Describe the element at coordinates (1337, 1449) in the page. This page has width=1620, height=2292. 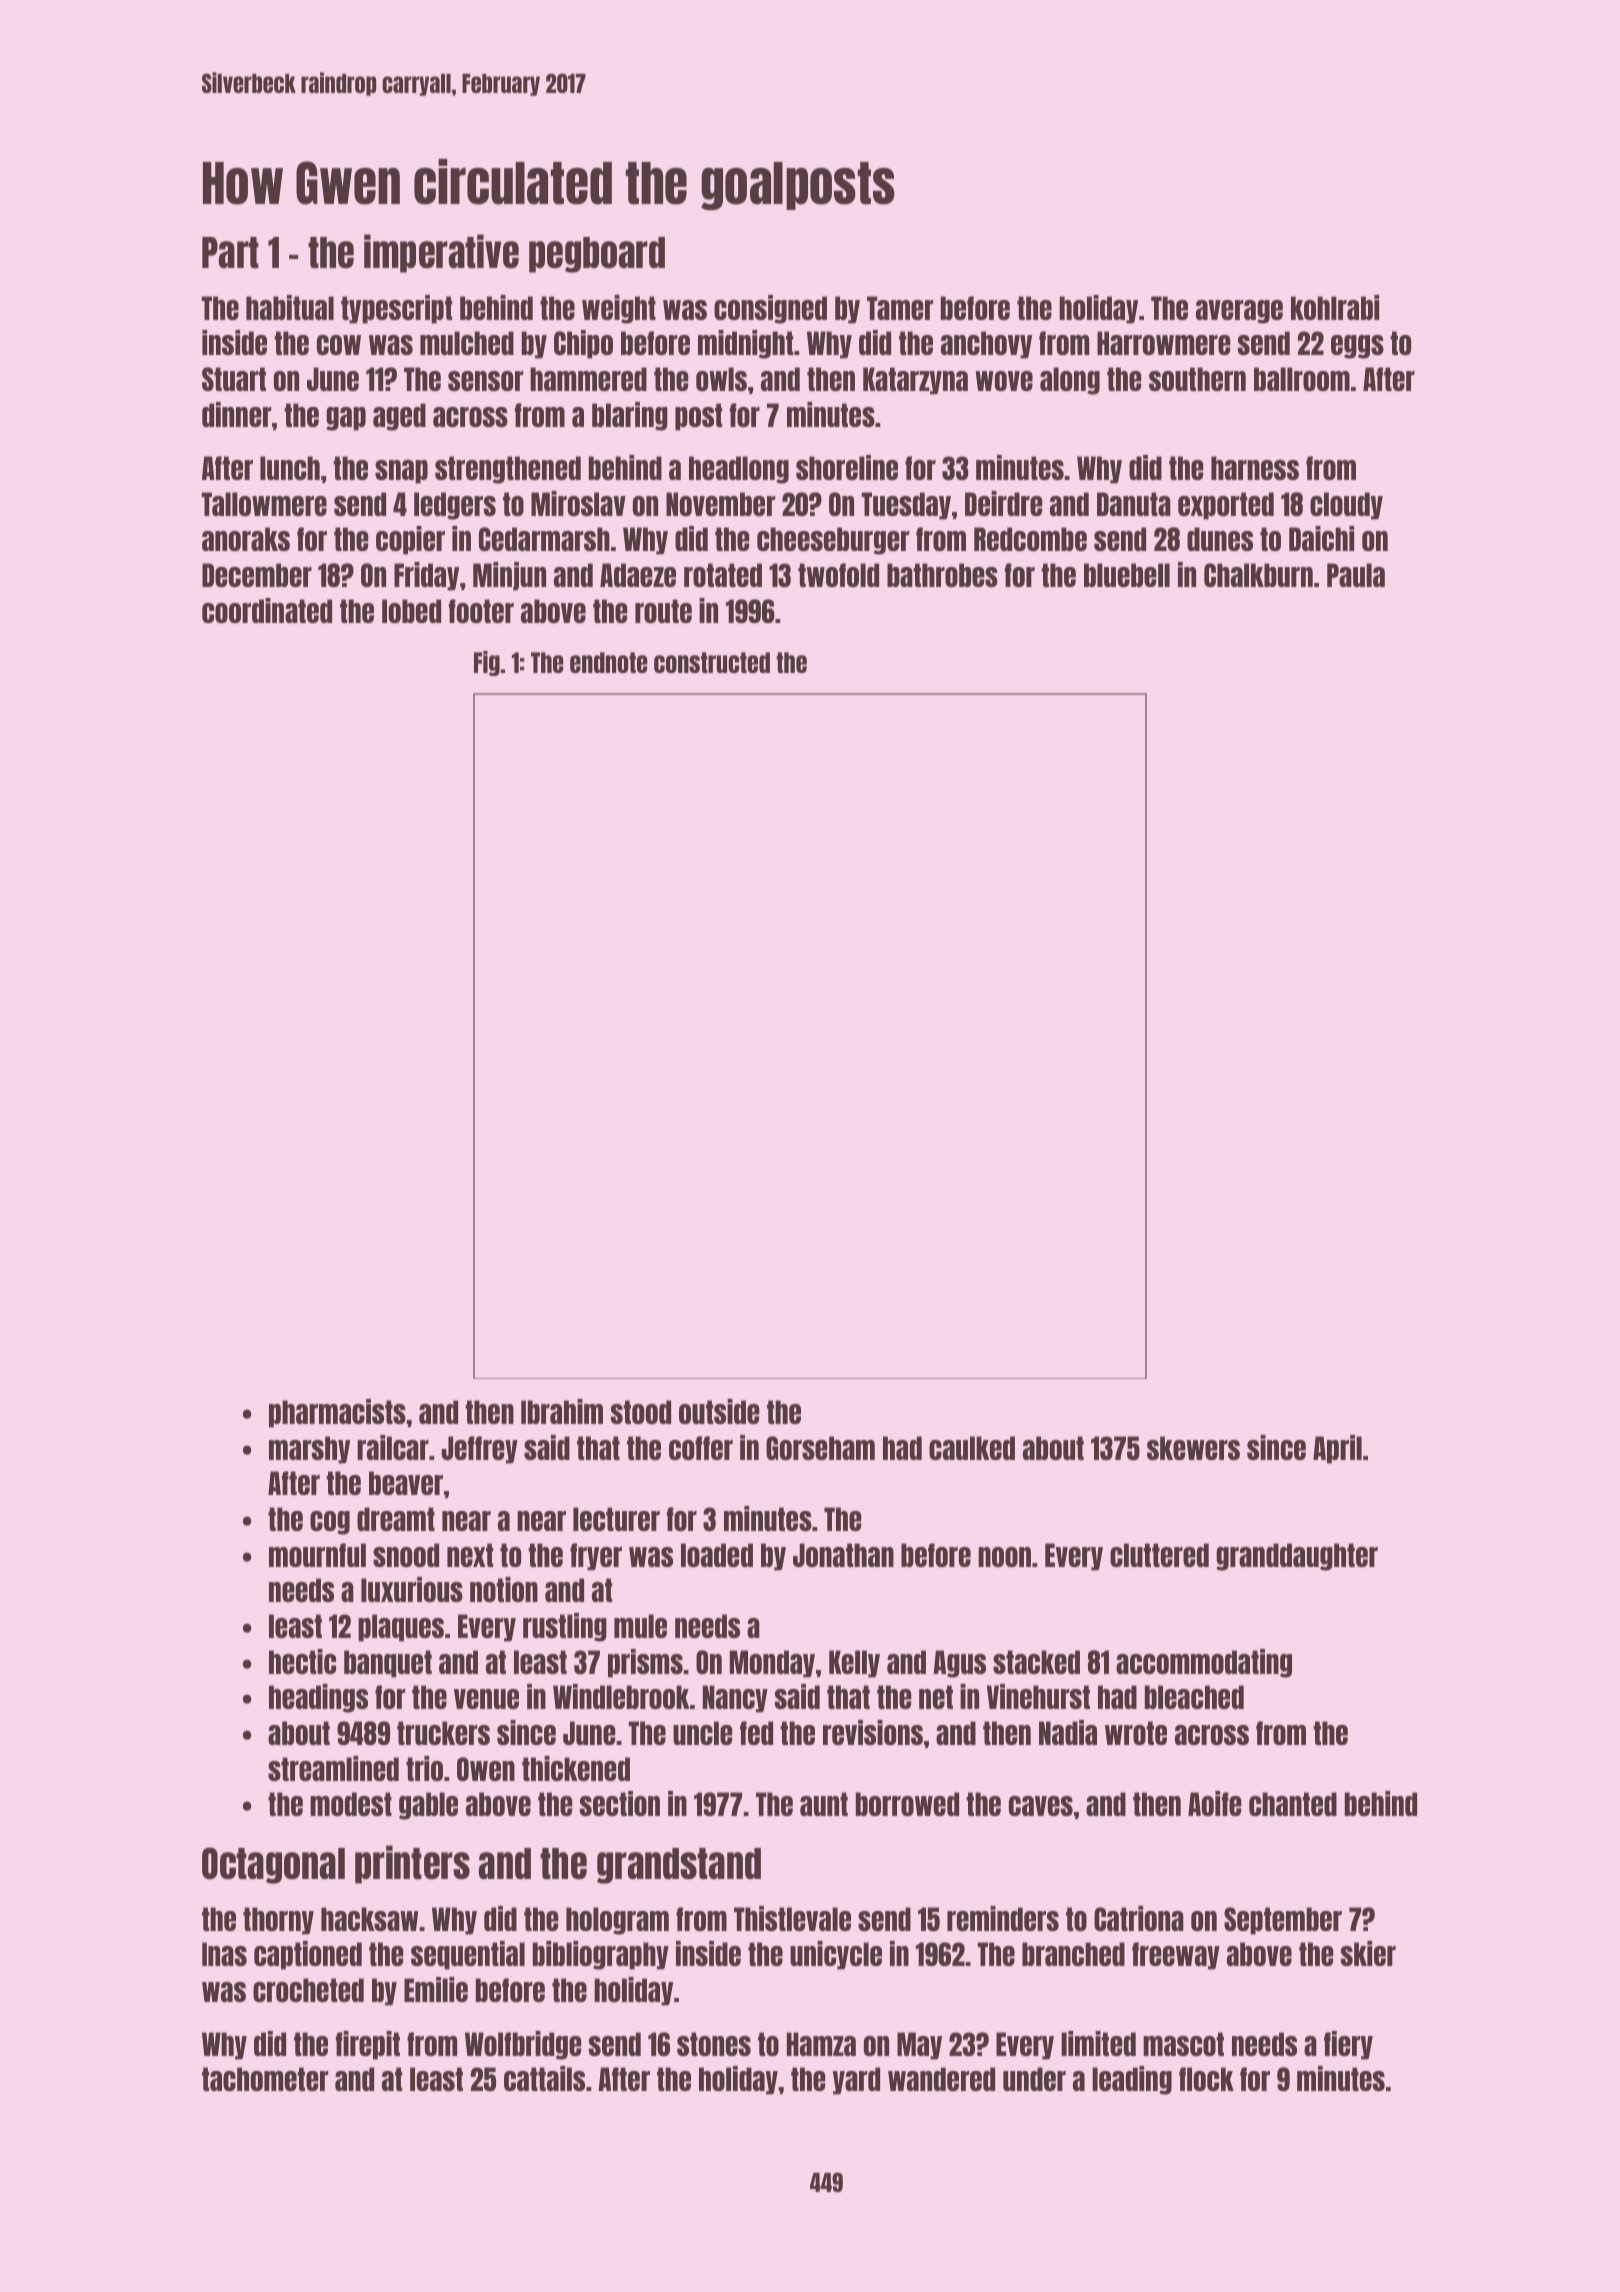
I see `April` at that location.
